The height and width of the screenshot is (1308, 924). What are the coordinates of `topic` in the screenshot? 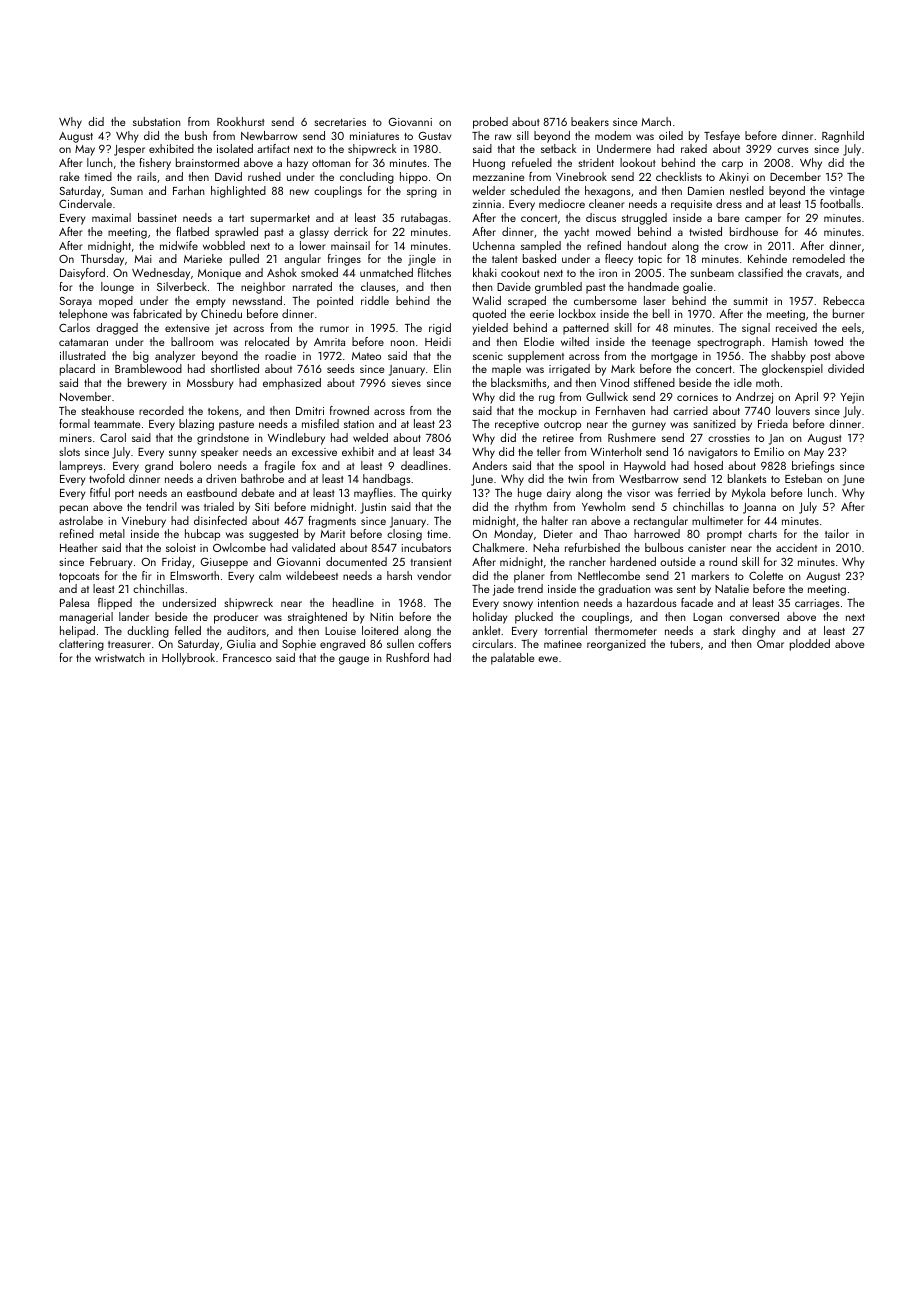 It's located at (650, 260).
